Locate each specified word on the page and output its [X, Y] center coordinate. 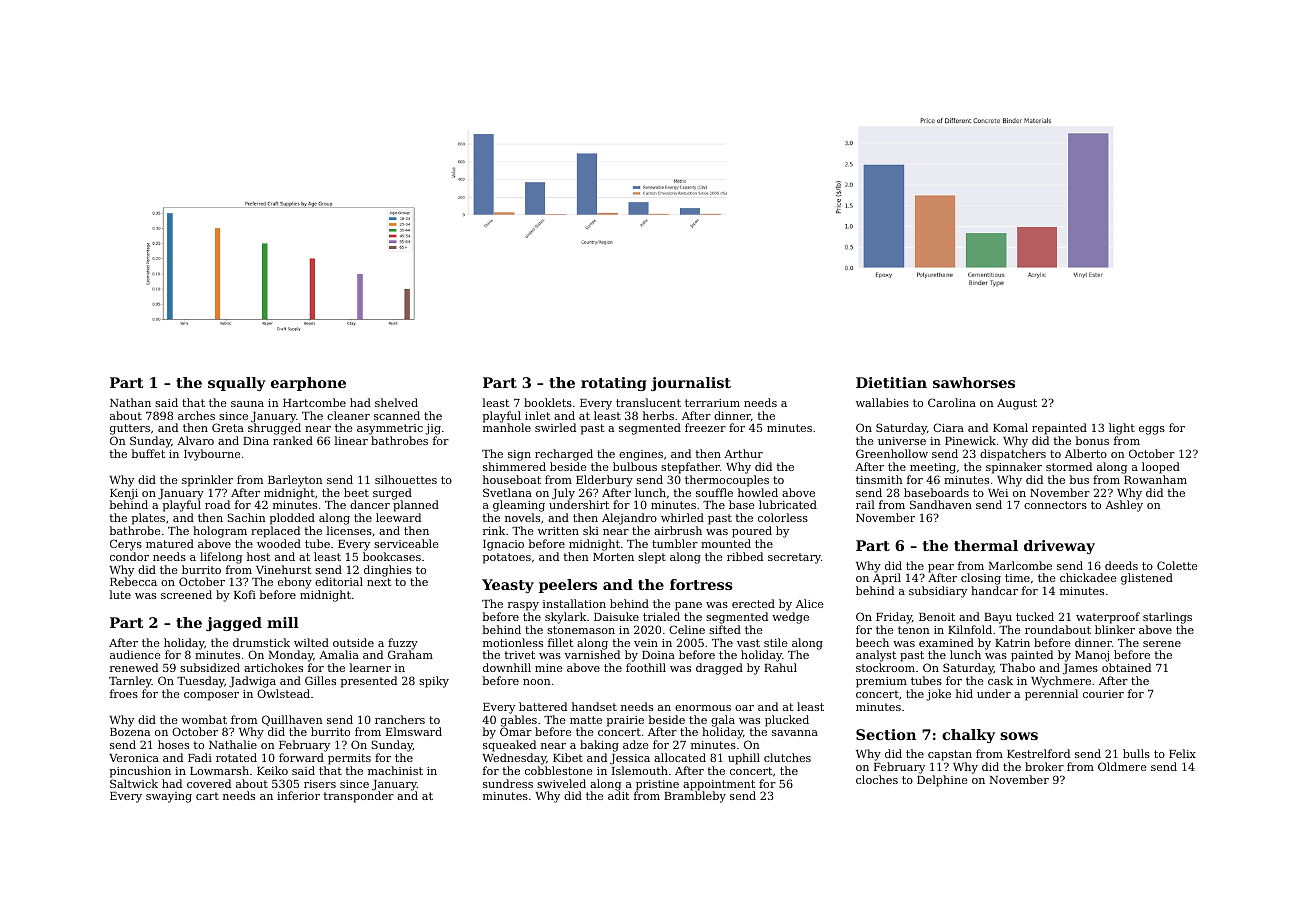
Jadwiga [252, 682]
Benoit [937, 617]
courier [1103, 694]
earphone [308, 384]
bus [1079, 479]
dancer [370, 505]
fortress [701, 584]
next [379, 582]
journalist [691, 384]
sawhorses [974, 382]
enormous [703, 708]
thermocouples [727, 481]
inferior [298, 795]
